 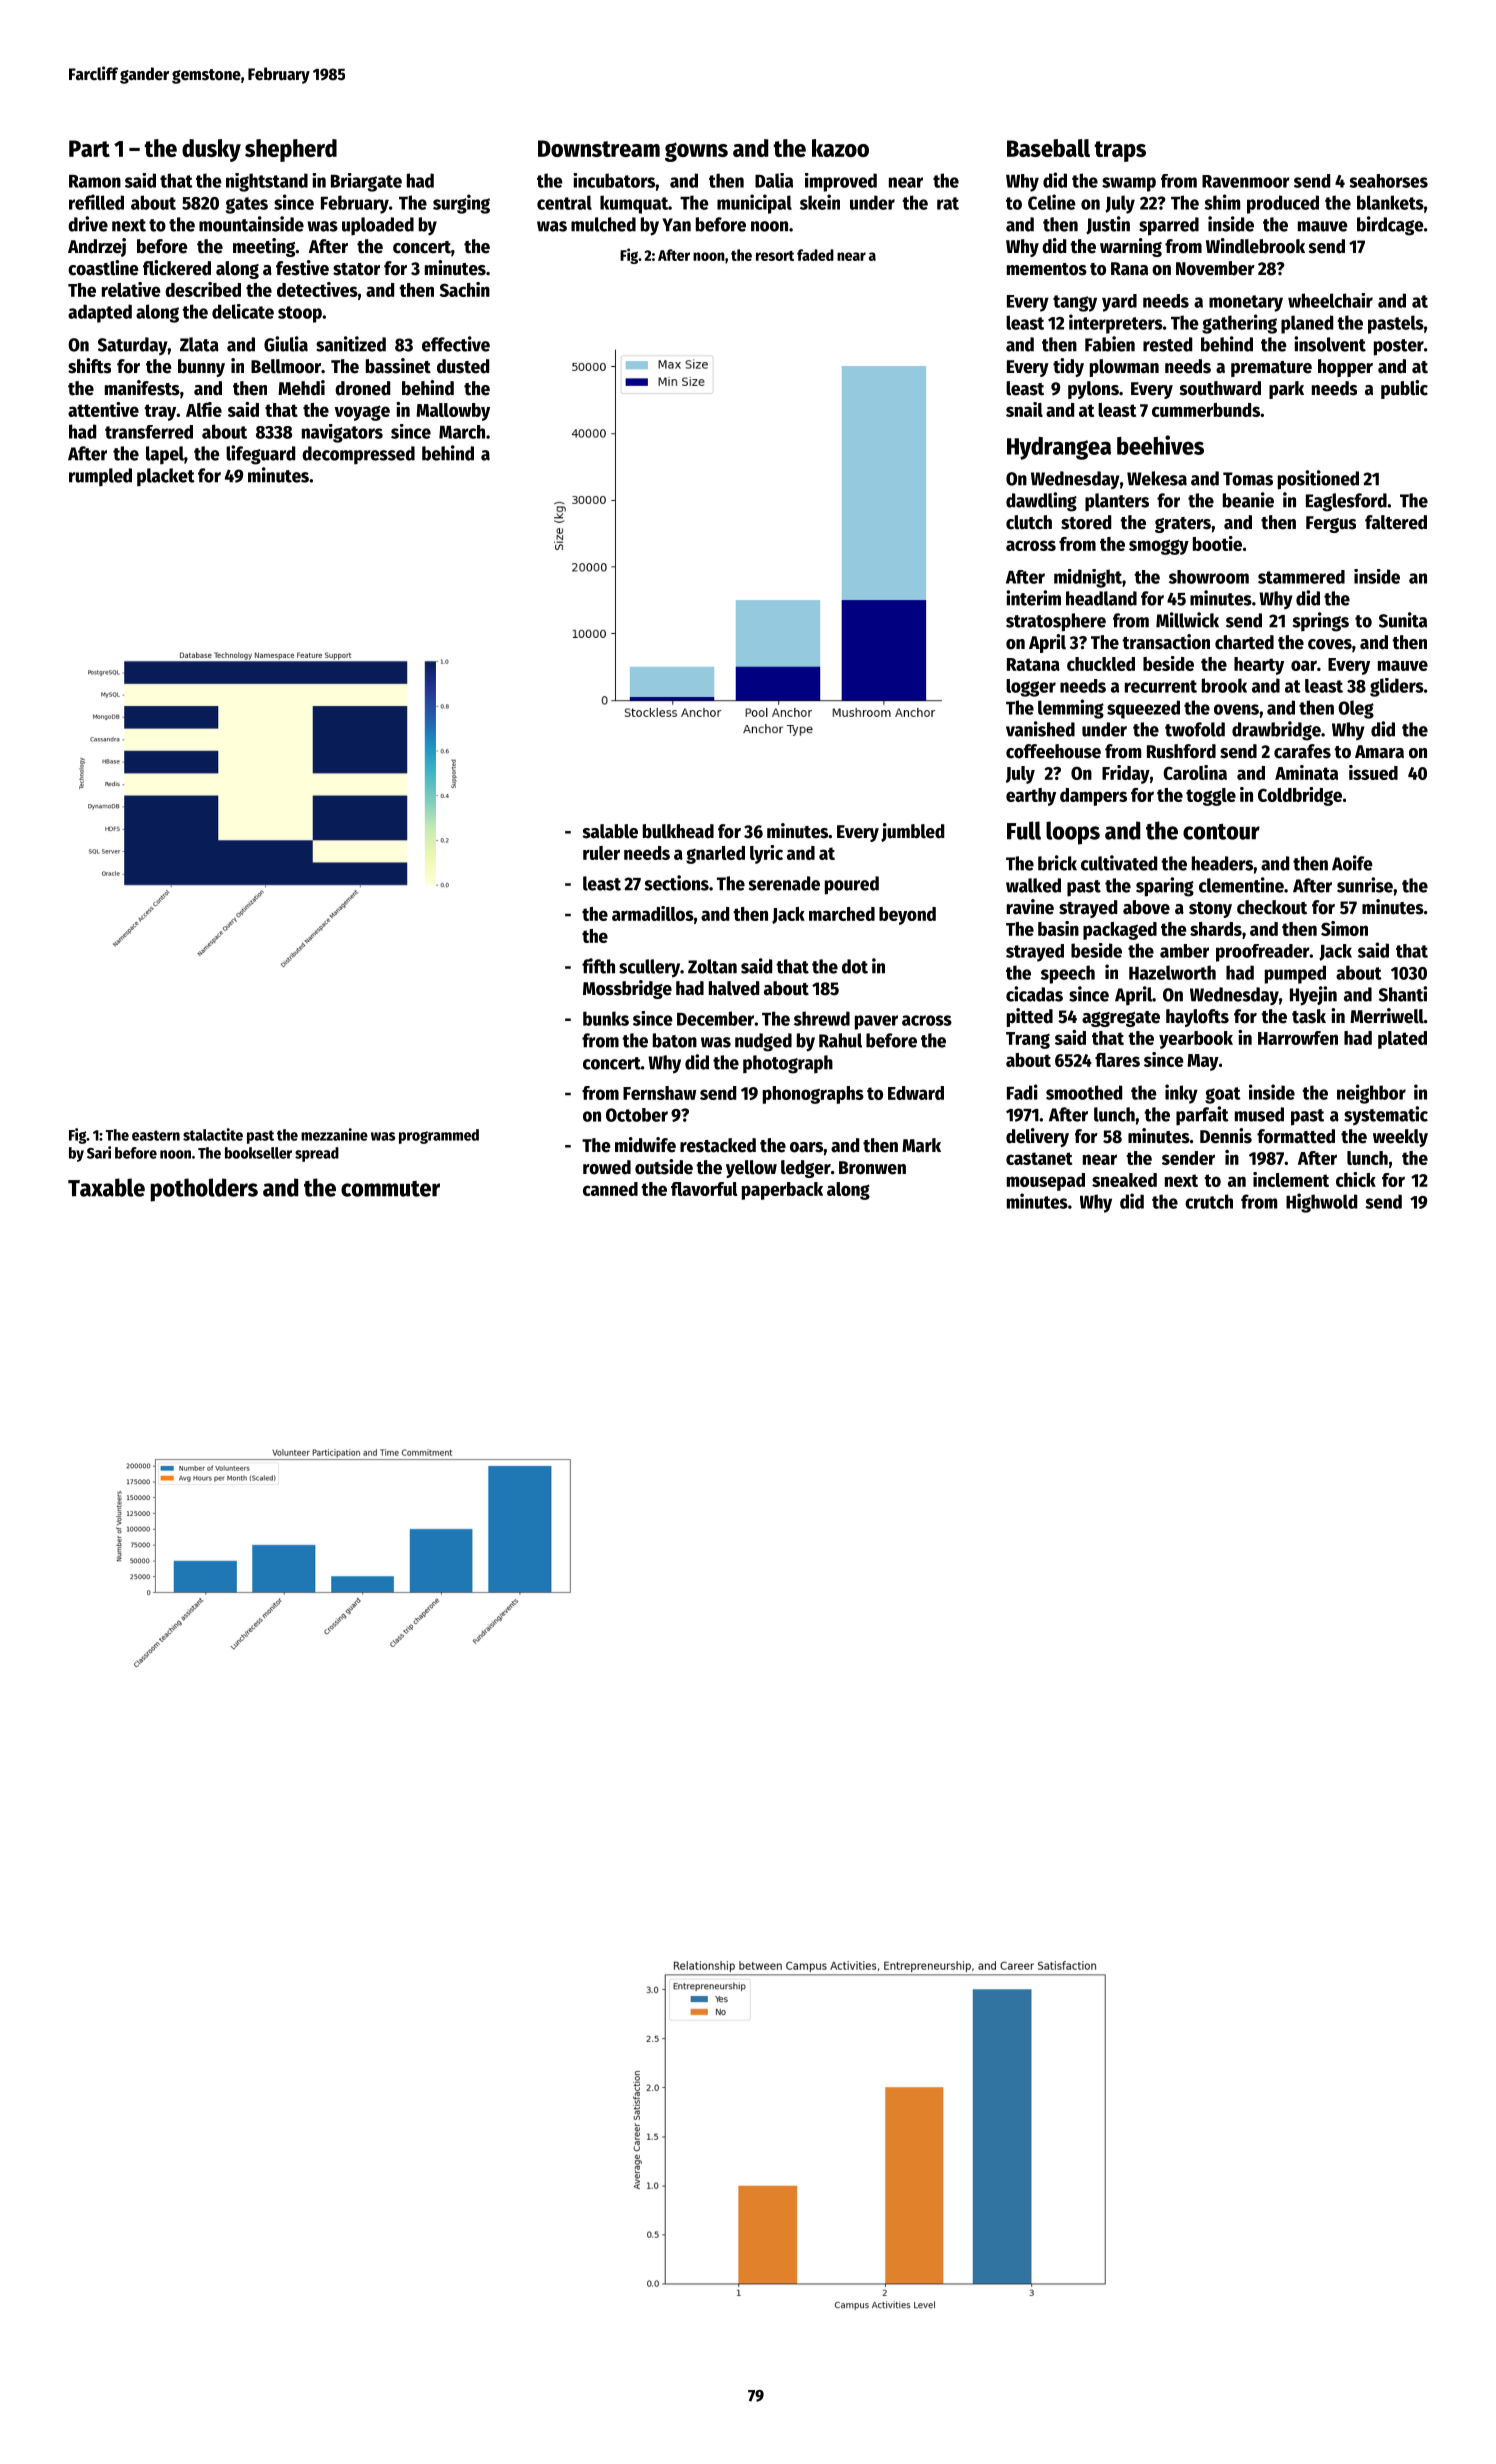 What do you see at coordinates (815, 255) in the image?
I see `faded` at bounding box center [815, 255].
